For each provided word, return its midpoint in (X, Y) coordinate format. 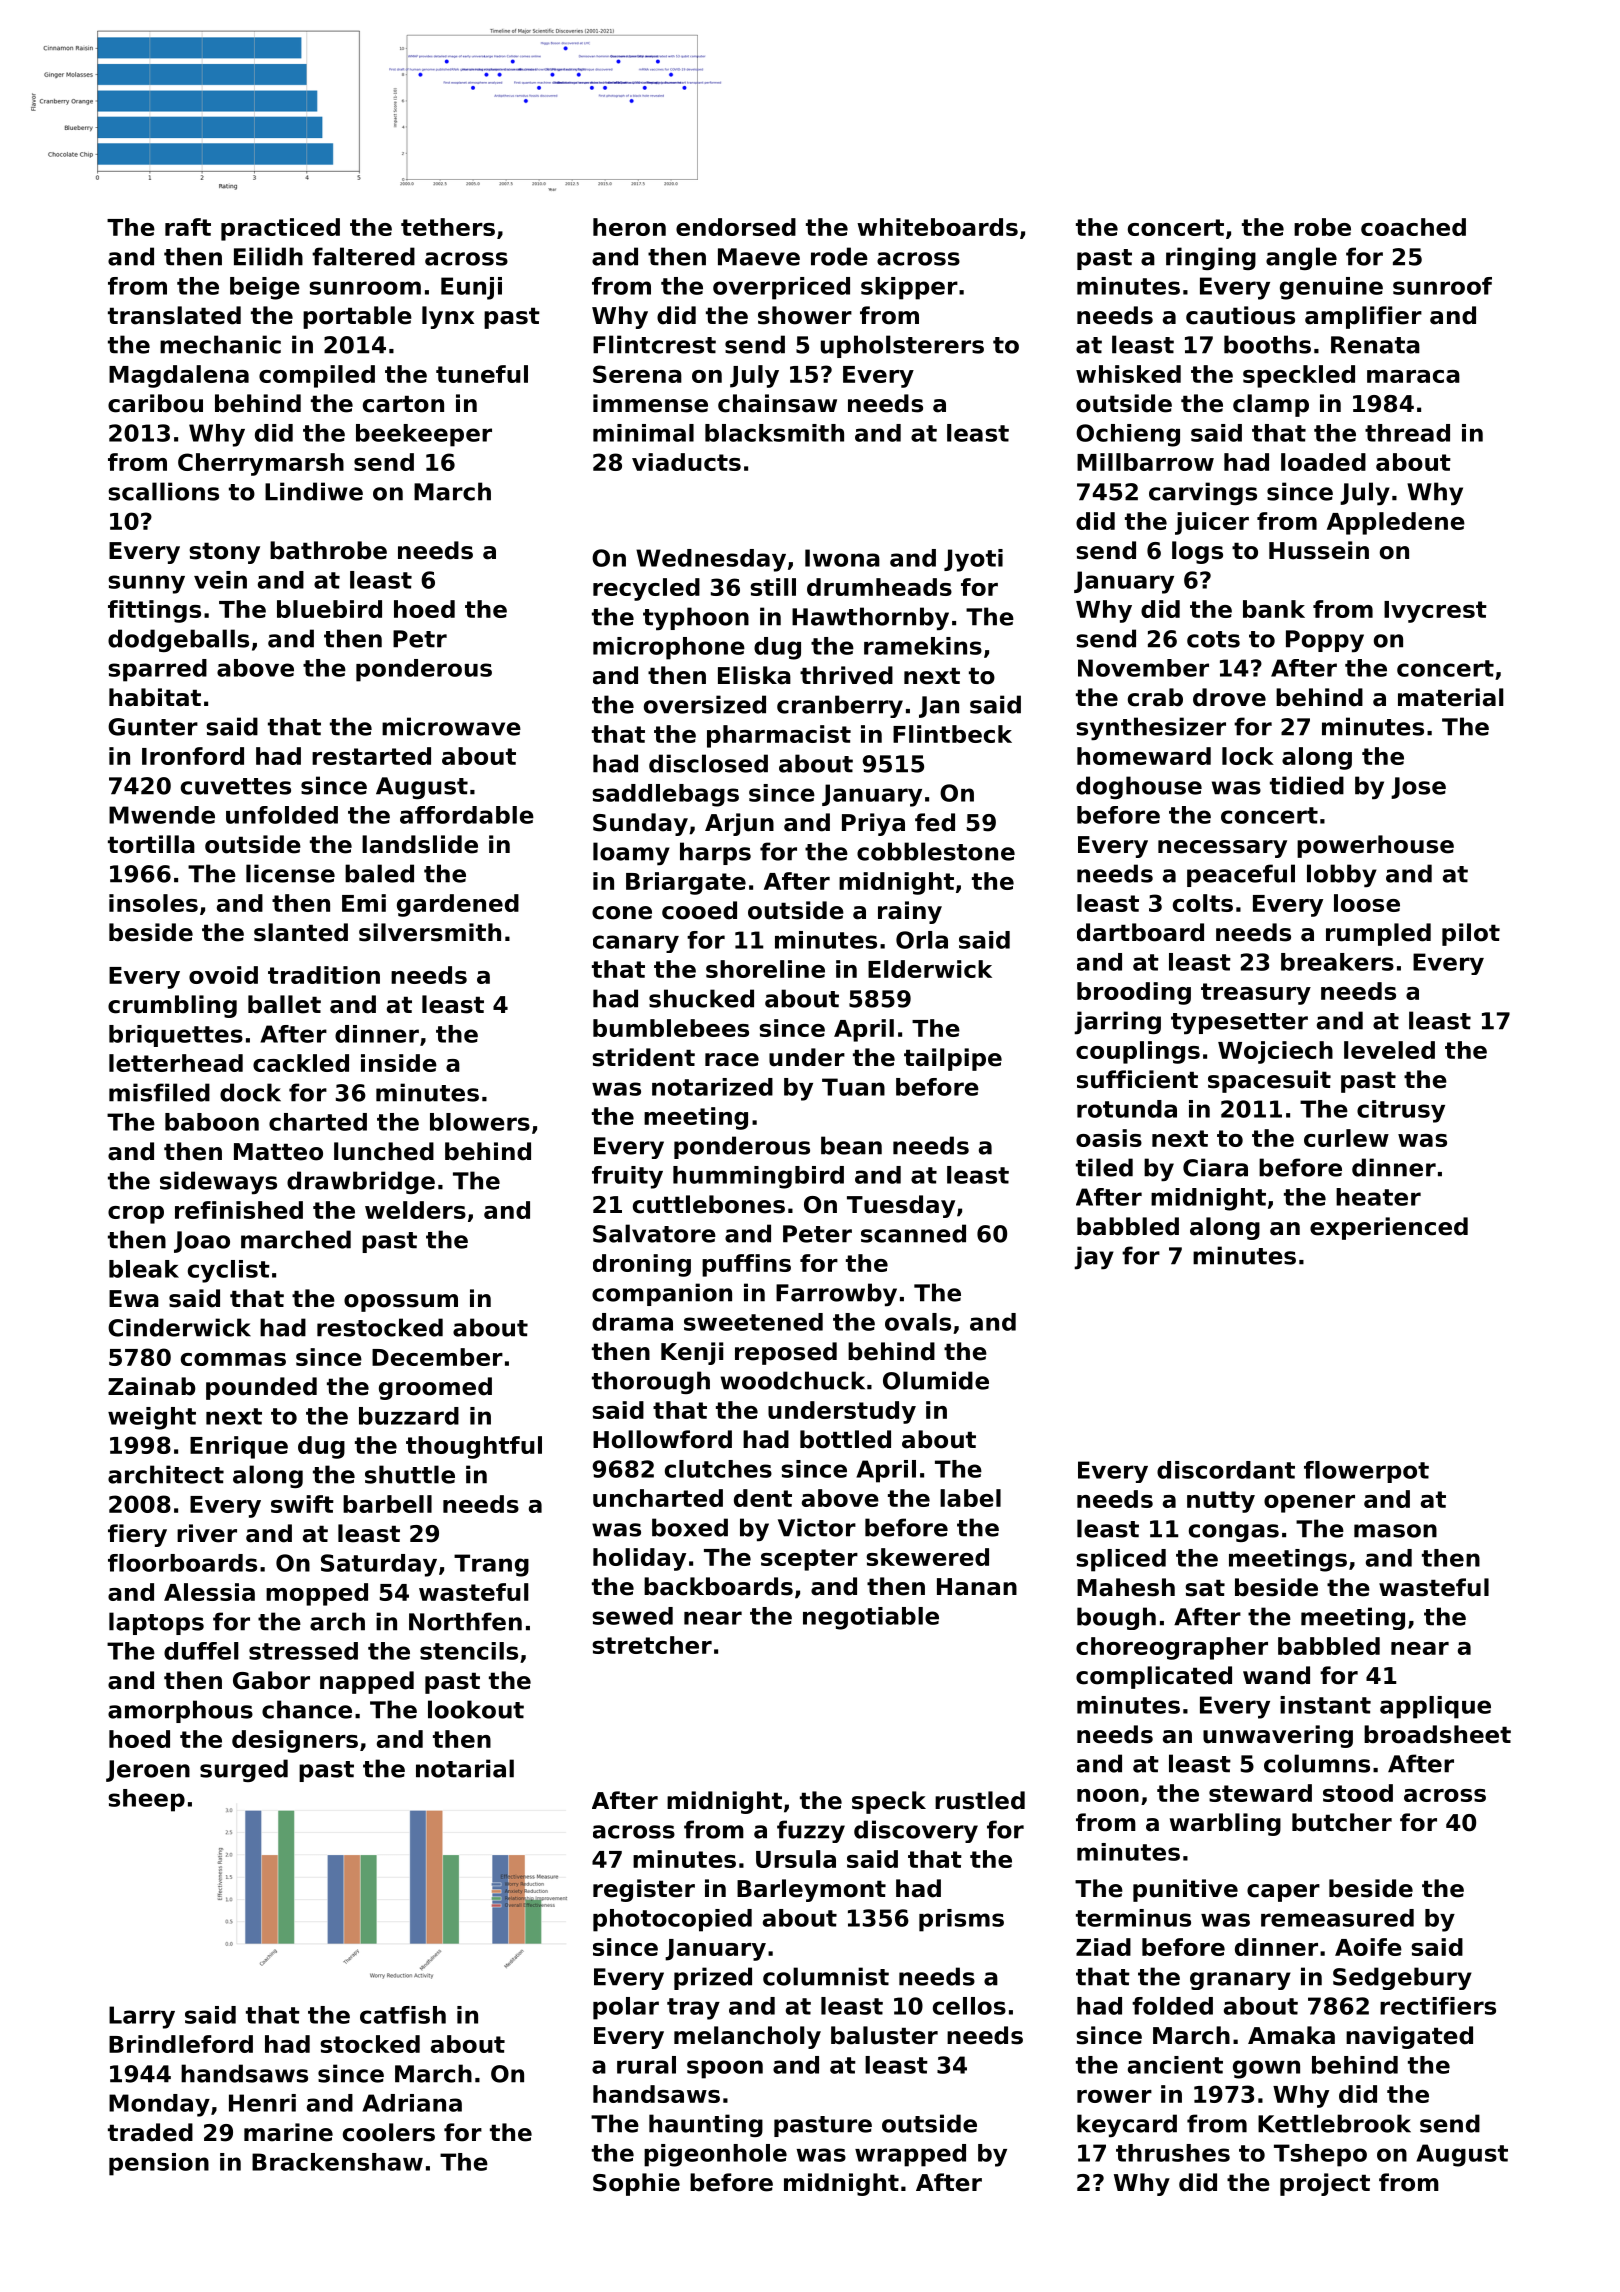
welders (415, 1210)
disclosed (708, 763)
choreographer (1172, 1648)
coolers (389, 2132)
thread (1407, 433)
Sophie (636, 2184)
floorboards (182, 1563)
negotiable (871, 1618)
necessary (1222, 849)
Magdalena (179, 376)
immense (650, 403)
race (732, 1060)
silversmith (430, 932)
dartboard (1140, 932)
